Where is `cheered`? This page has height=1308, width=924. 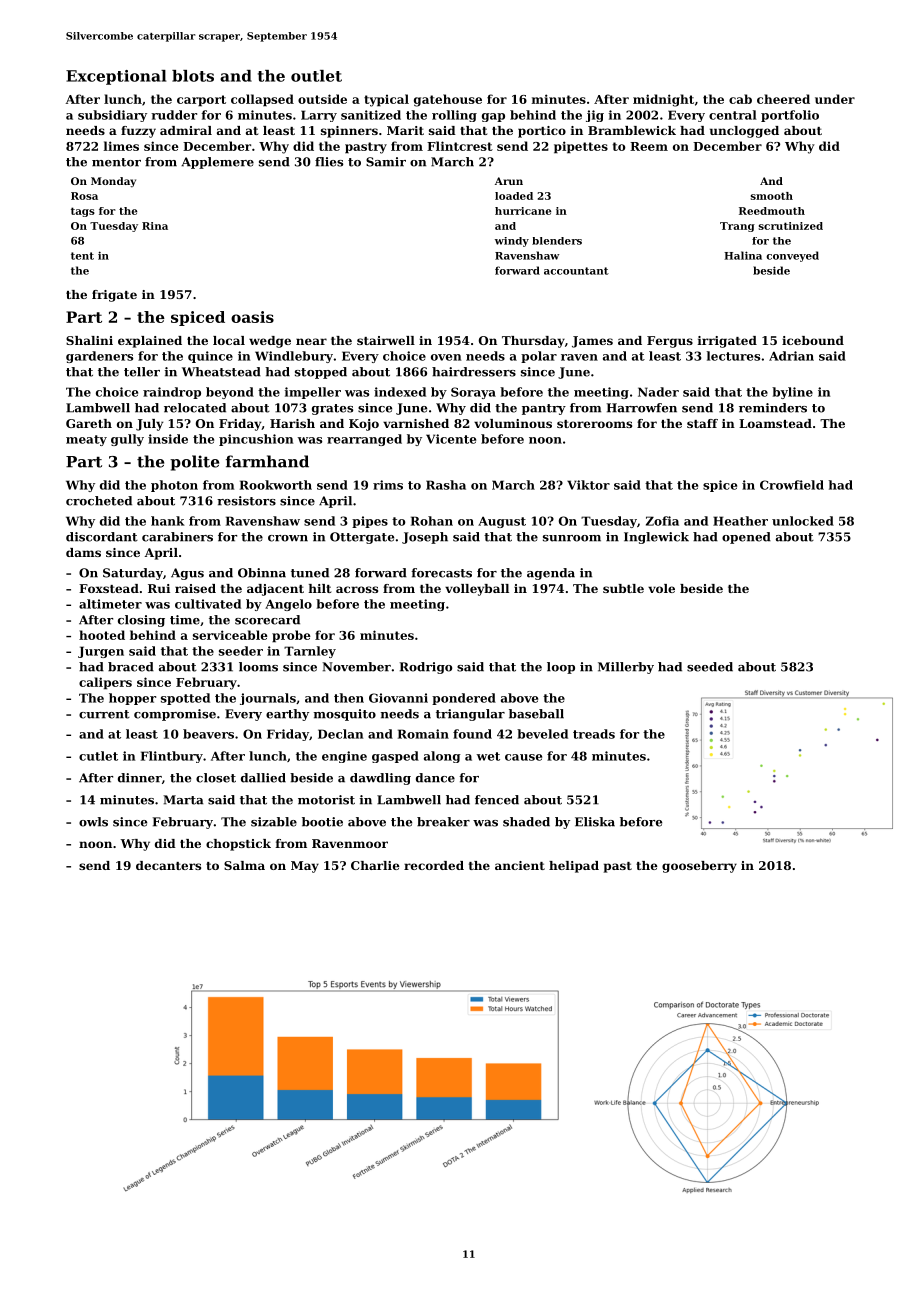 cheered is located at coordinates (783, 99).
